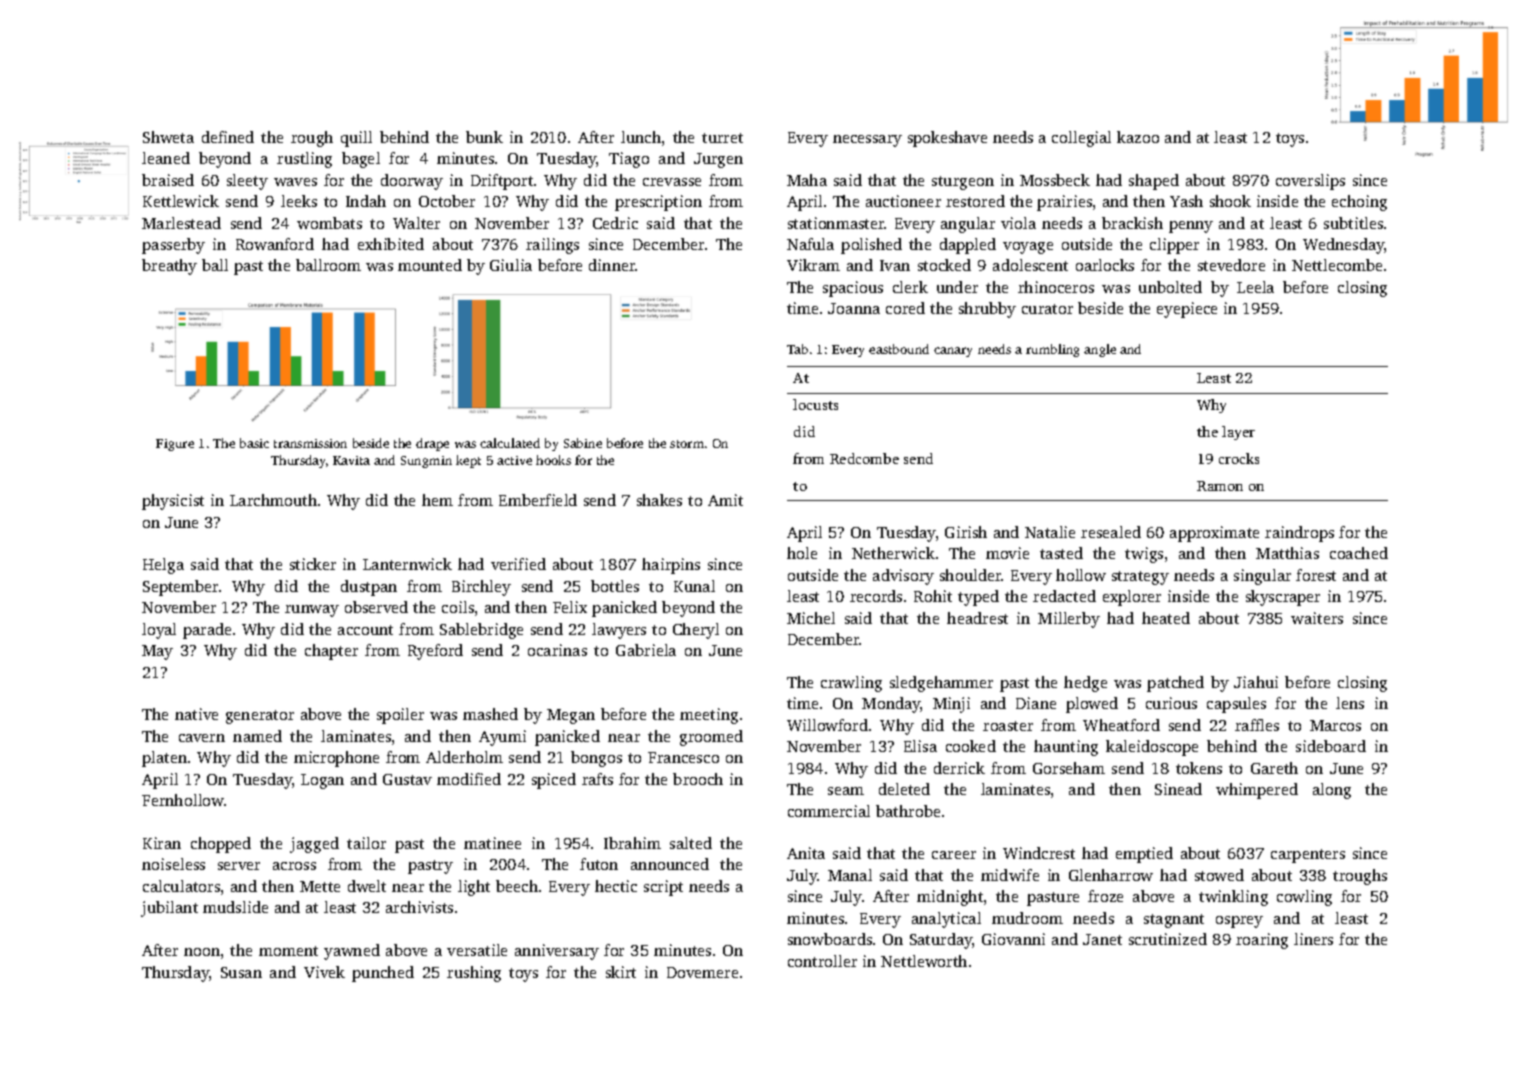 This page has height=1082, width=1531. Describe the element at coordinates (299, 201) in the page. I see `leeks` at that location.
